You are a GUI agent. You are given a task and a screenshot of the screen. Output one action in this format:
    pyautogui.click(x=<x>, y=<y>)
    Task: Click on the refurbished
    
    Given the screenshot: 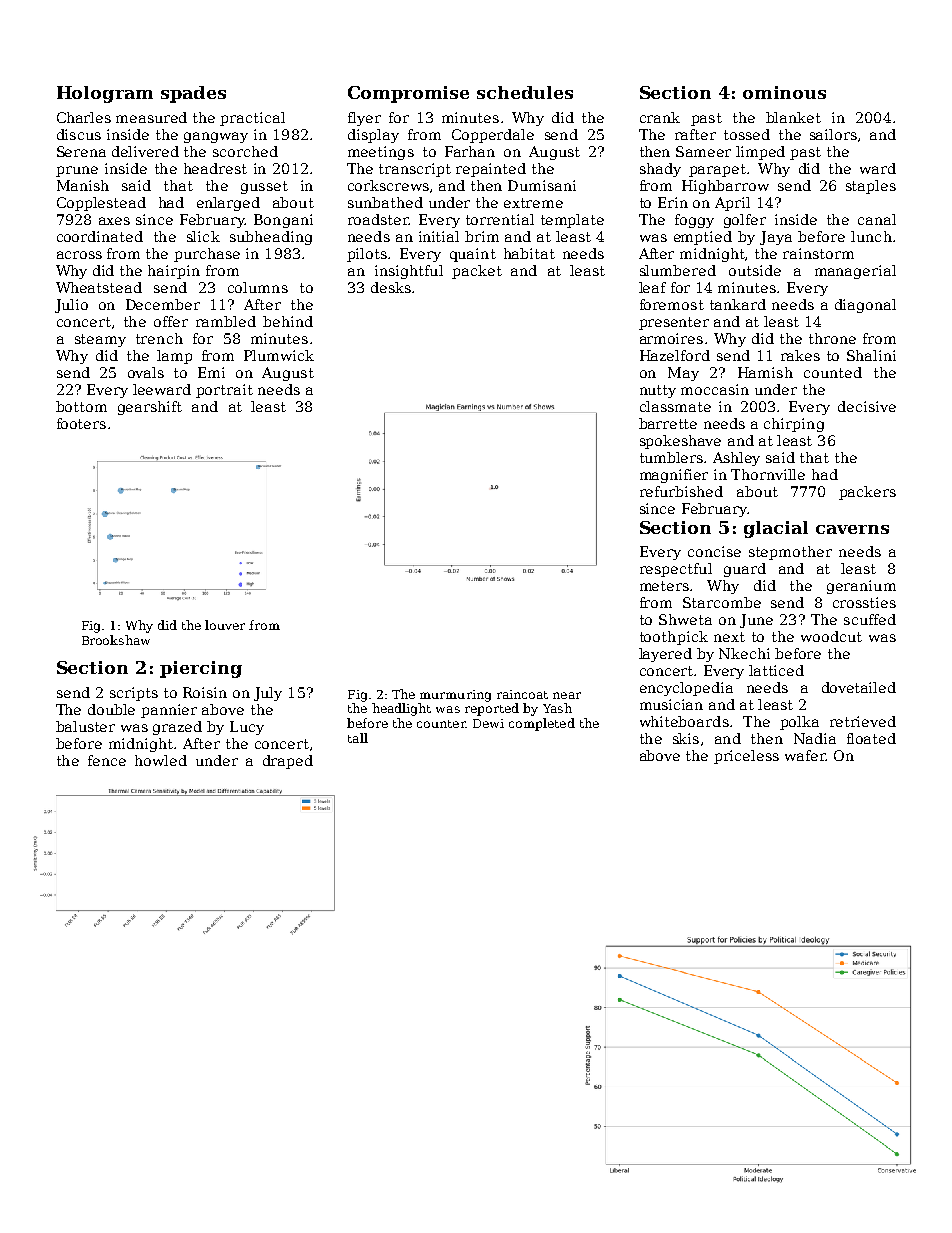 What is the action you would take?
    pyautogui.click(x=681, y=491)
